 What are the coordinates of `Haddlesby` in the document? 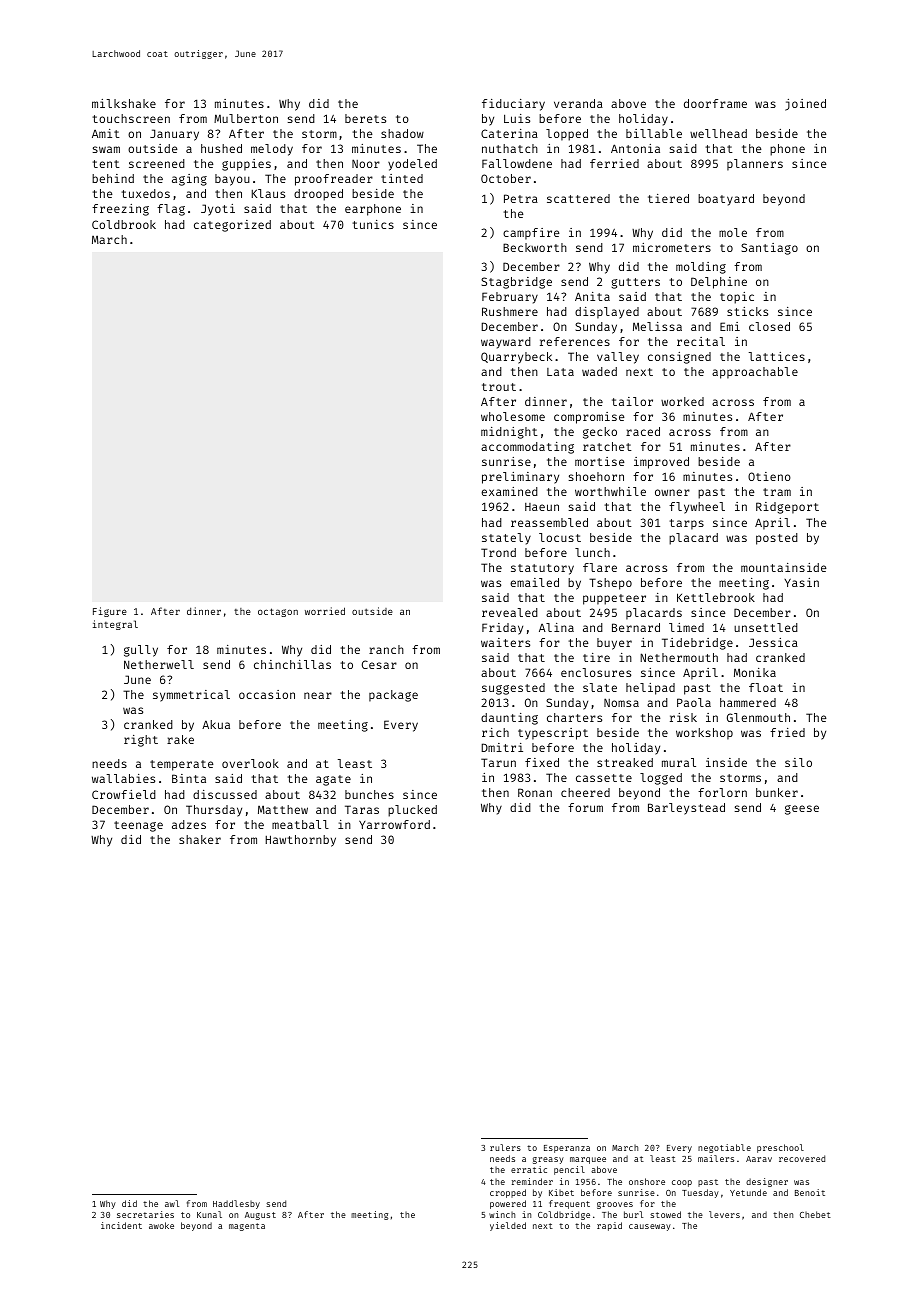 It's located at (236, 1204).
